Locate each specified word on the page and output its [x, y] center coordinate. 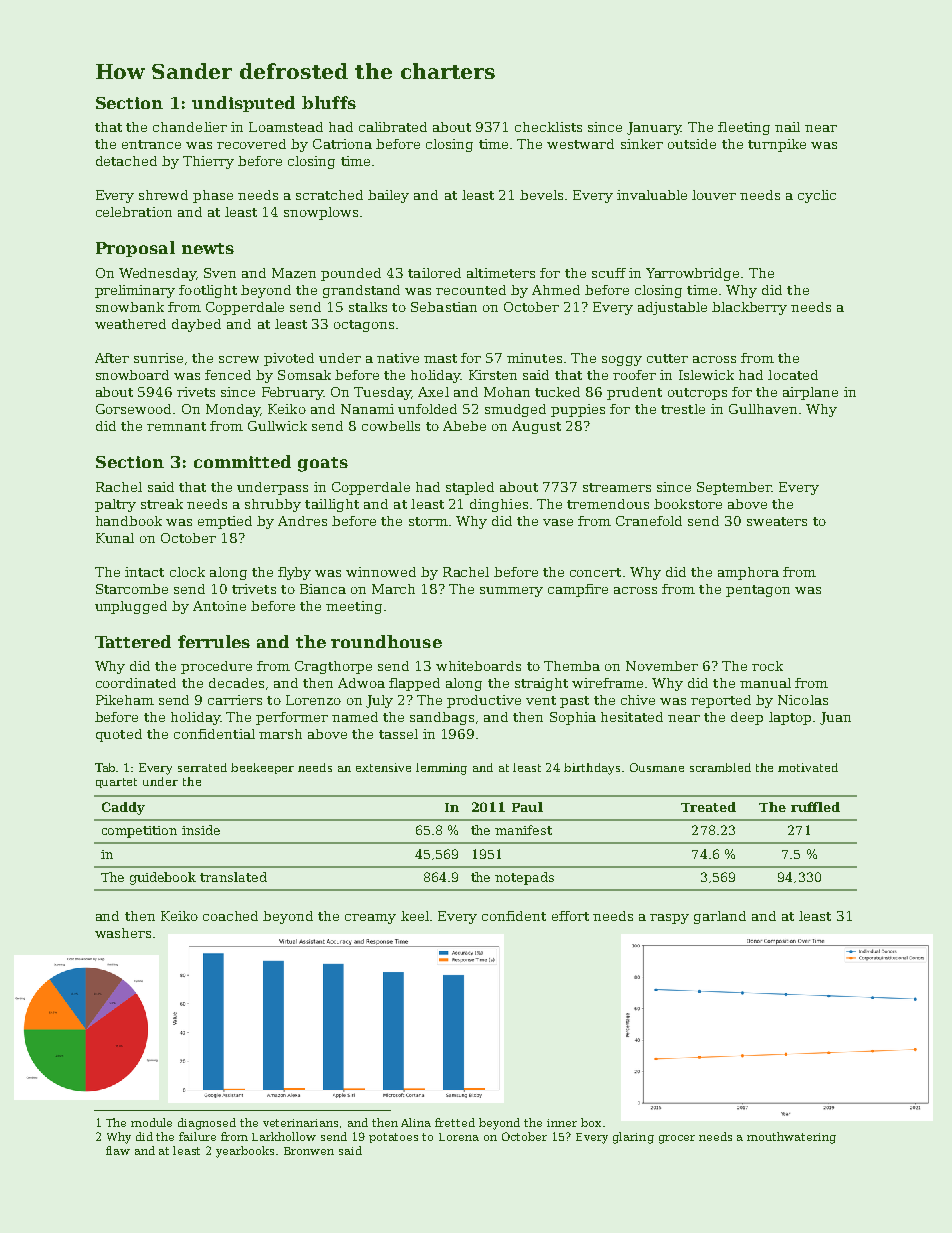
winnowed [381, 572]
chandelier [190, 127]
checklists [548, 127]
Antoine [219, 606]
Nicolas [803, 700]
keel [415, 916]
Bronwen [309, 1151]
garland [720, 917]
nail [787, 127]
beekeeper [262, 768]
